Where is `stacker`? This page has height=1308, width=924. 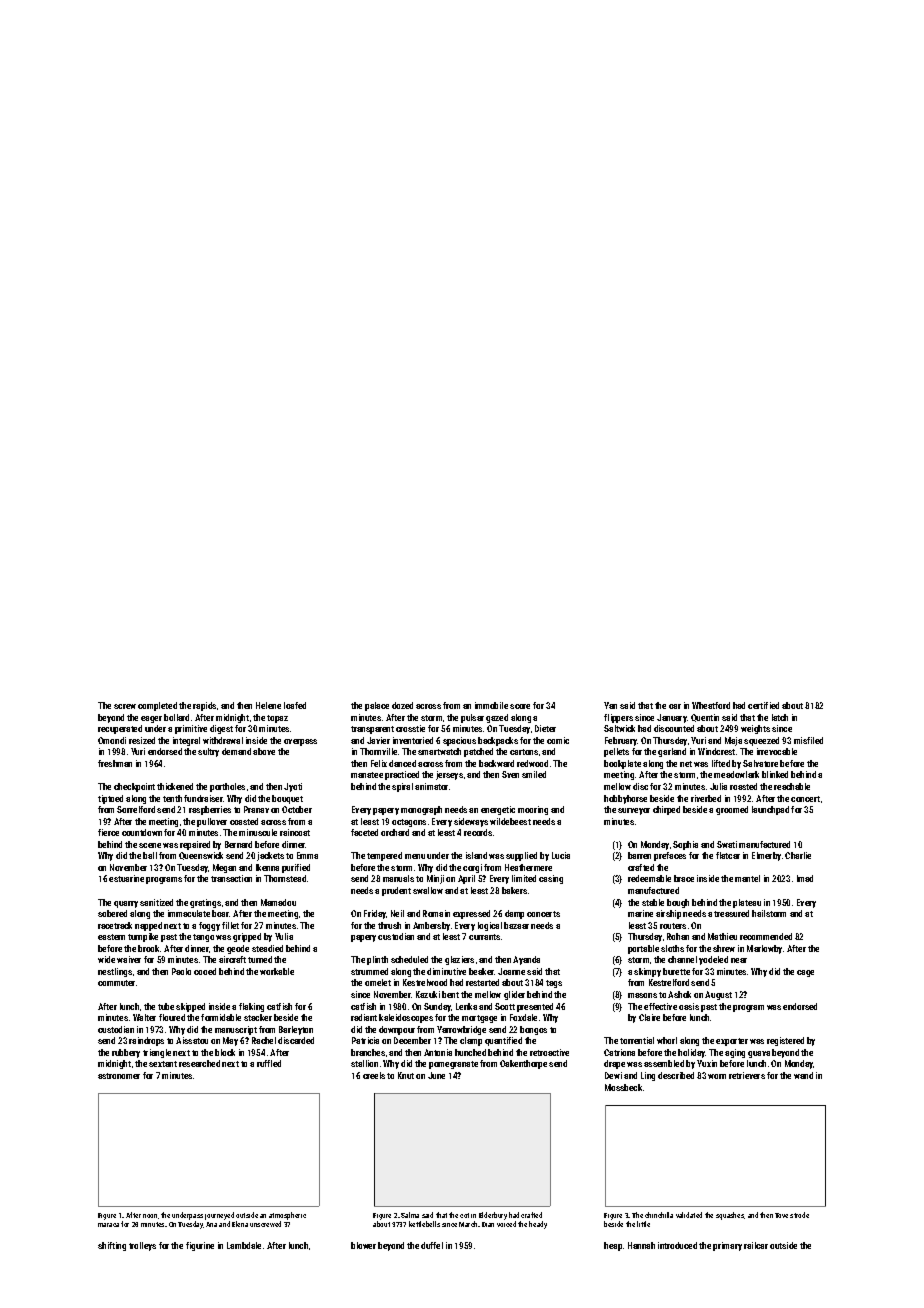
stacker is located at coordinates (258, 1017).
